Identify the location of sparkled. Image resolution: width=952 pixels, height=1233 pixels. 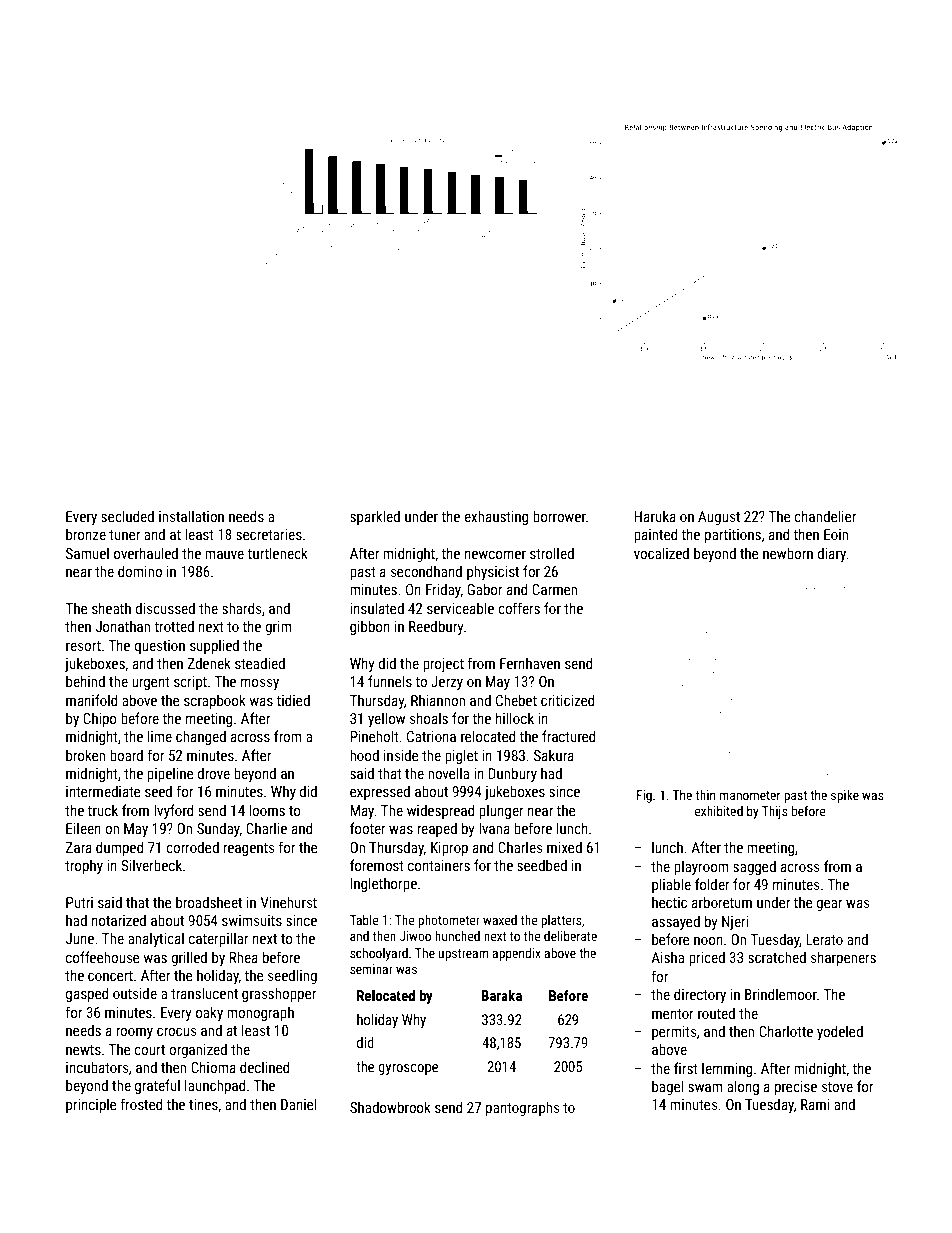
(375, 517).
